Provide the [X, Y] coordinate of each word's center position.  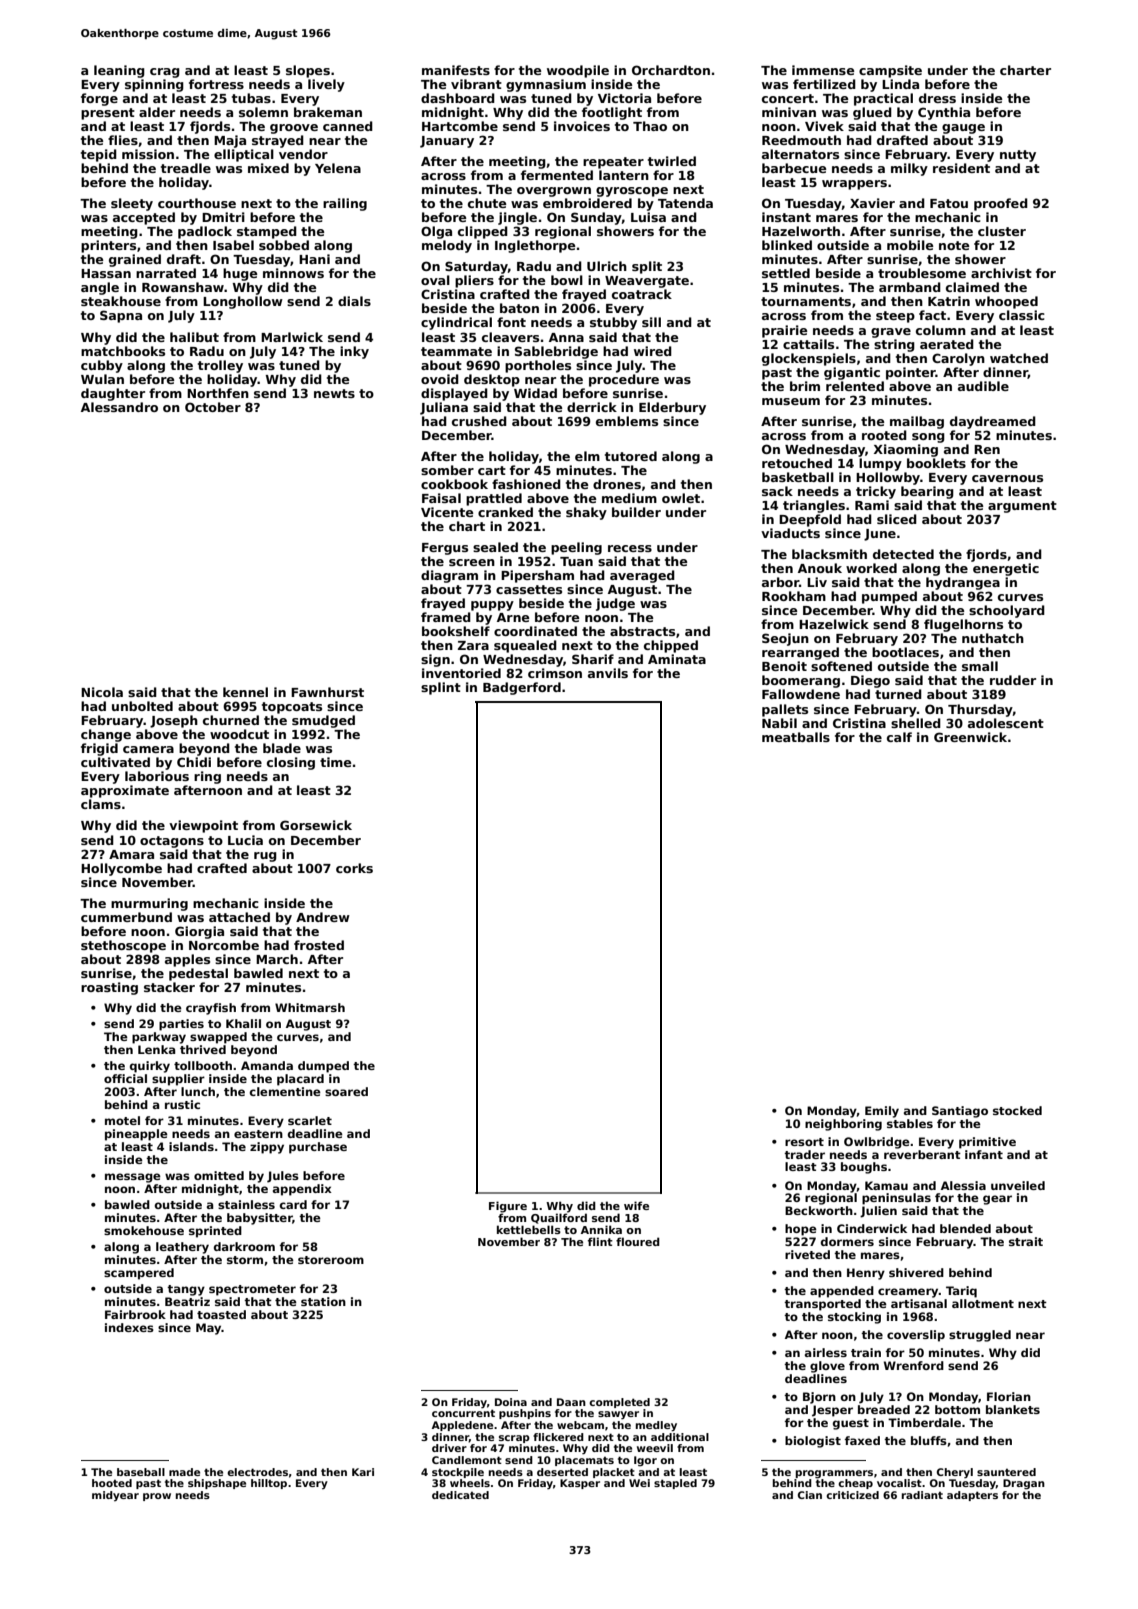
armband [910, 287]
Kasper [580, 1484]
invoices [582, 126]
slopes [308, 71]
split [647, 267]
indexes [129, 1327]
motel [122, 1120]
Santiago [960, 1112]
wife [636, 1205]
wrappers [854, 185]
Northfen [218, 393]
